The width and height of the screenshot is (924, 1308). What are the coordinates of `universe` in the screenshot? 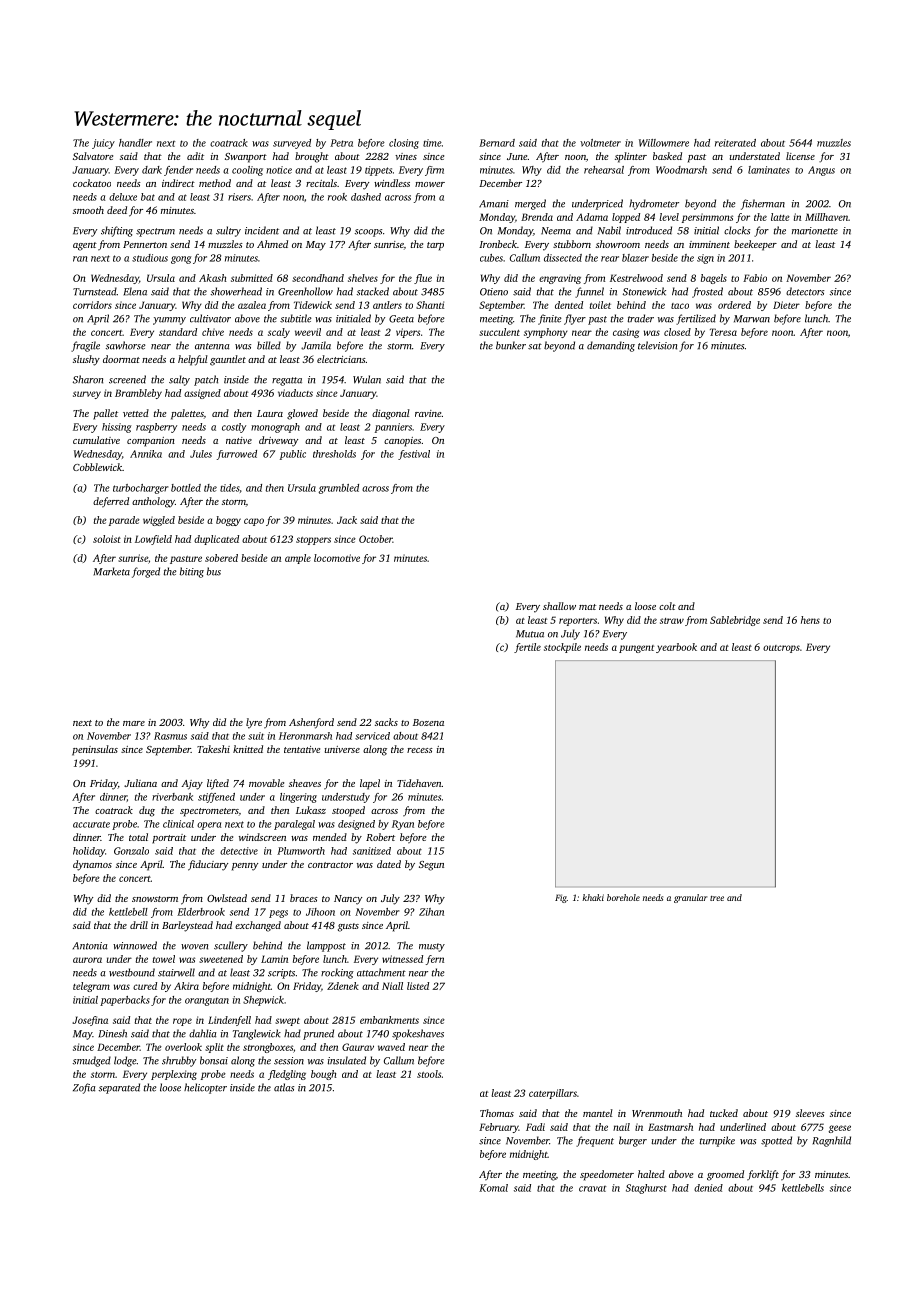 It's located at (342, 749).
